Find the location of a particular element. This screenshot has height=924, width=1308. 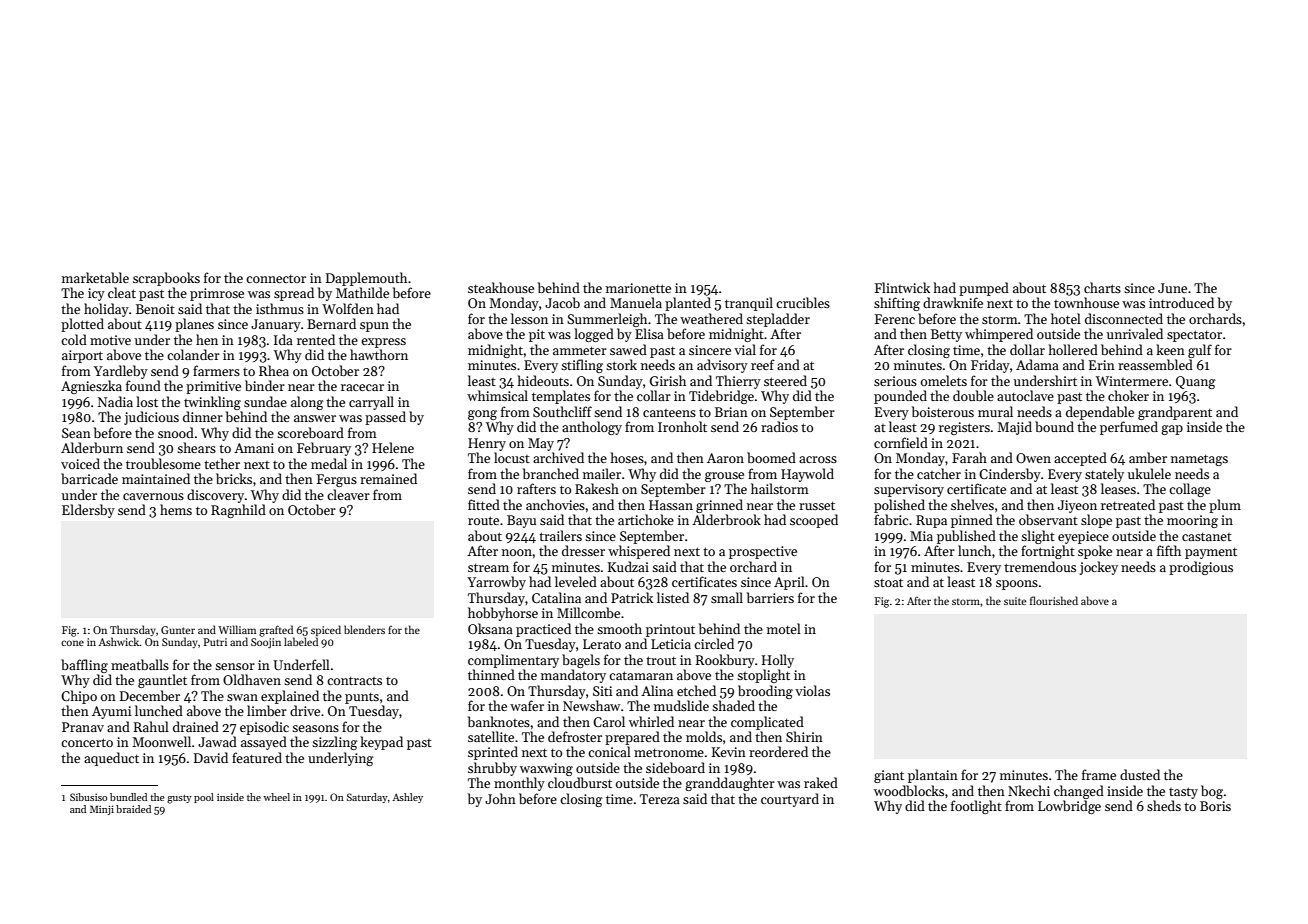

footlight is located at coordinates (976, 807).
